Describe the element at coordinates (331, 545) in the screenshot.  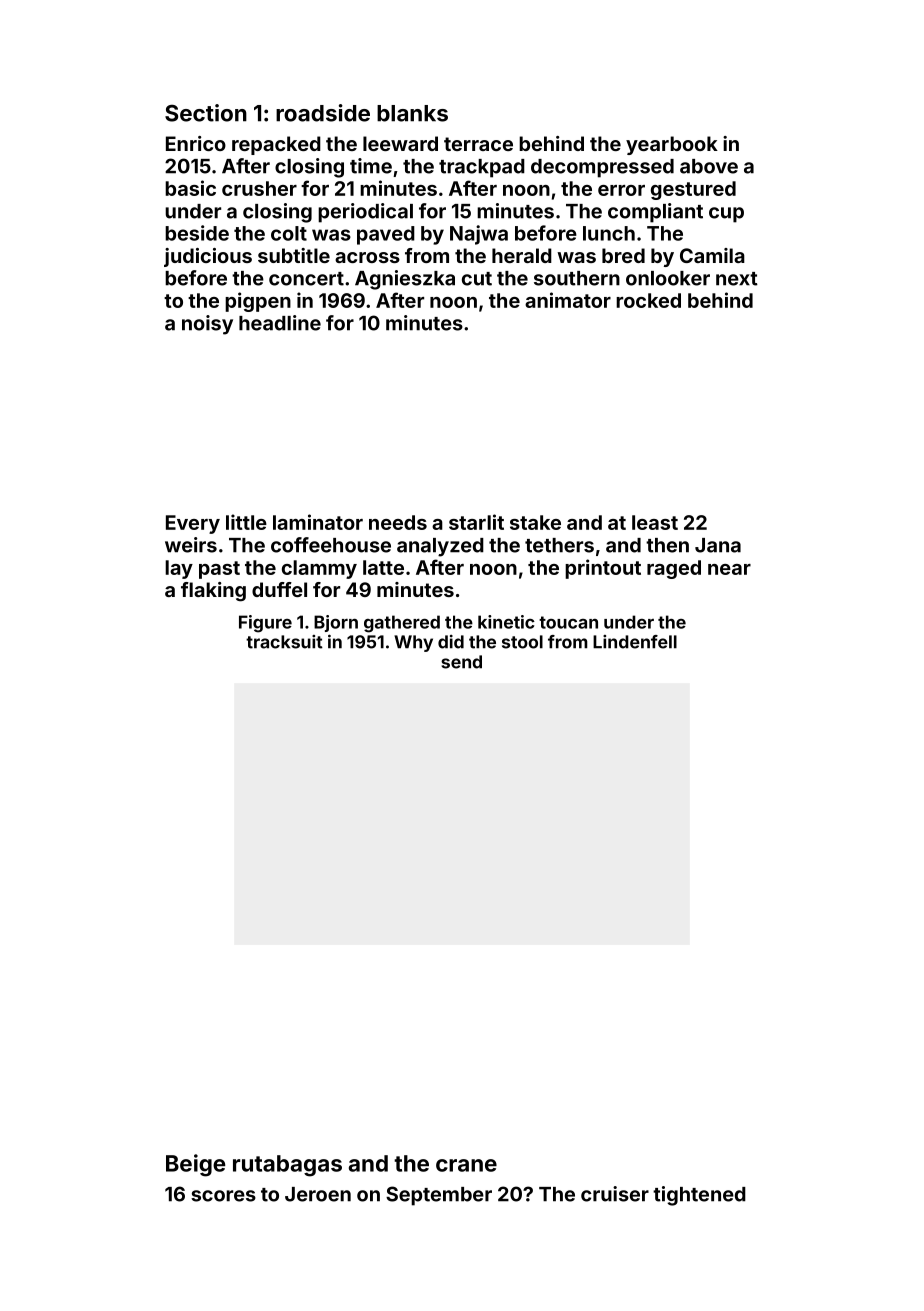
I see `coffeehouse` at that location.
